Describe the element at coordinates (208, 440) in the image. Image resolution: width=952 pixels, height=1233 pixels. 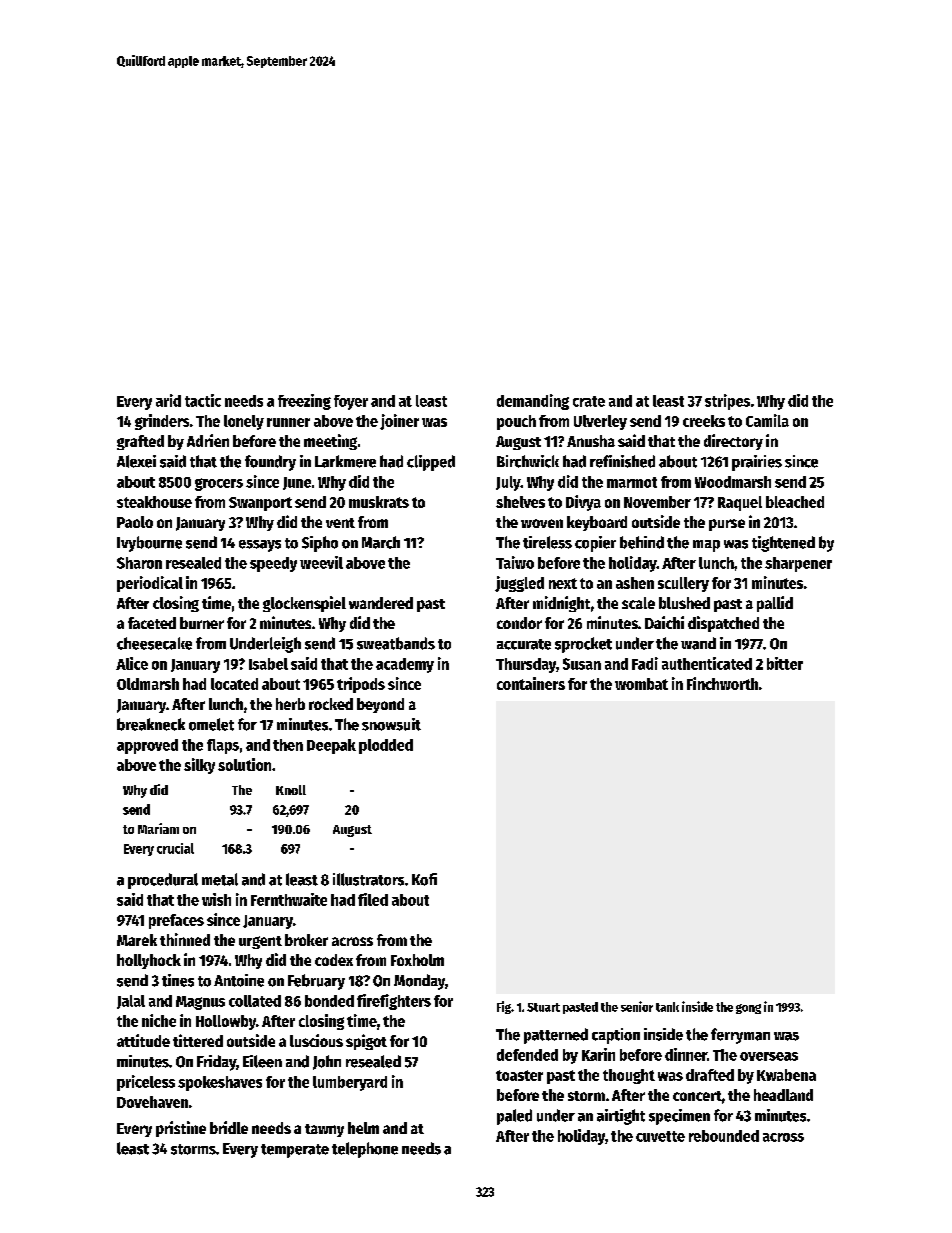
I see `Adrien` at that location.
